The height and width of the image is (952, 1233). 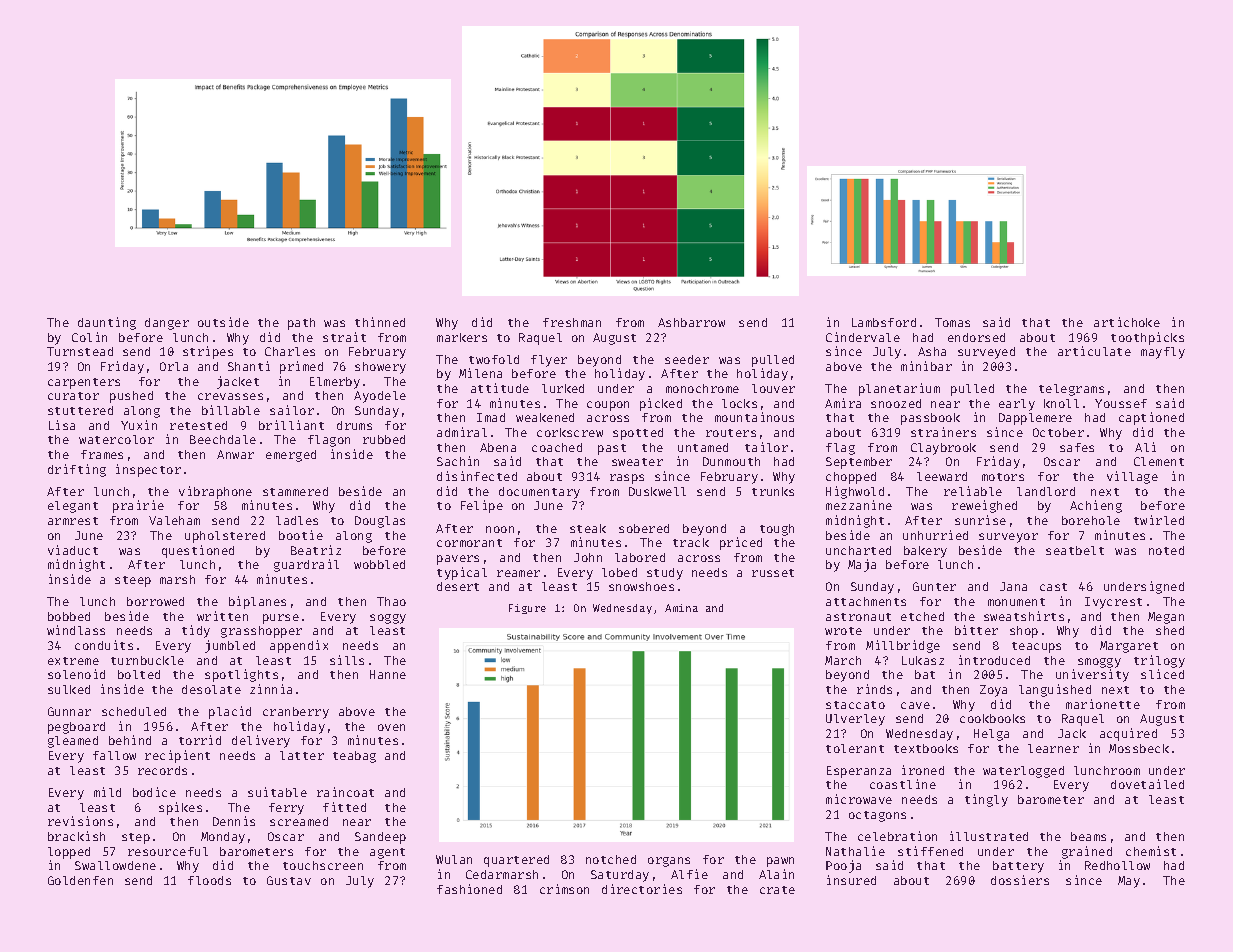 What do you see at coordinates (991, 735) in the image?
I see `Helga` at bounding box center [991, 735].
